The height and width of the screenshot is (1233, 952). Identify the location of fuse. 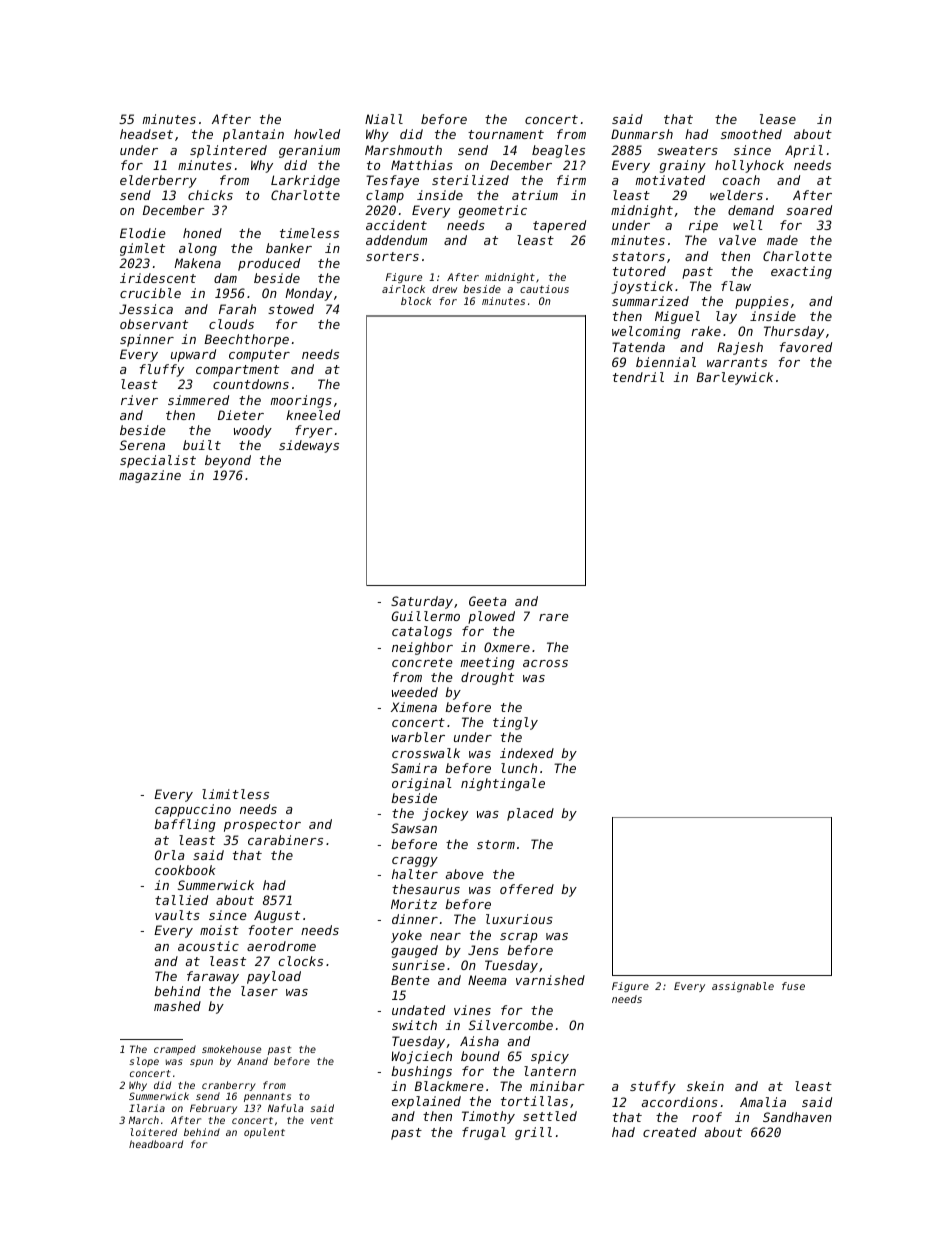
(793, 986).
